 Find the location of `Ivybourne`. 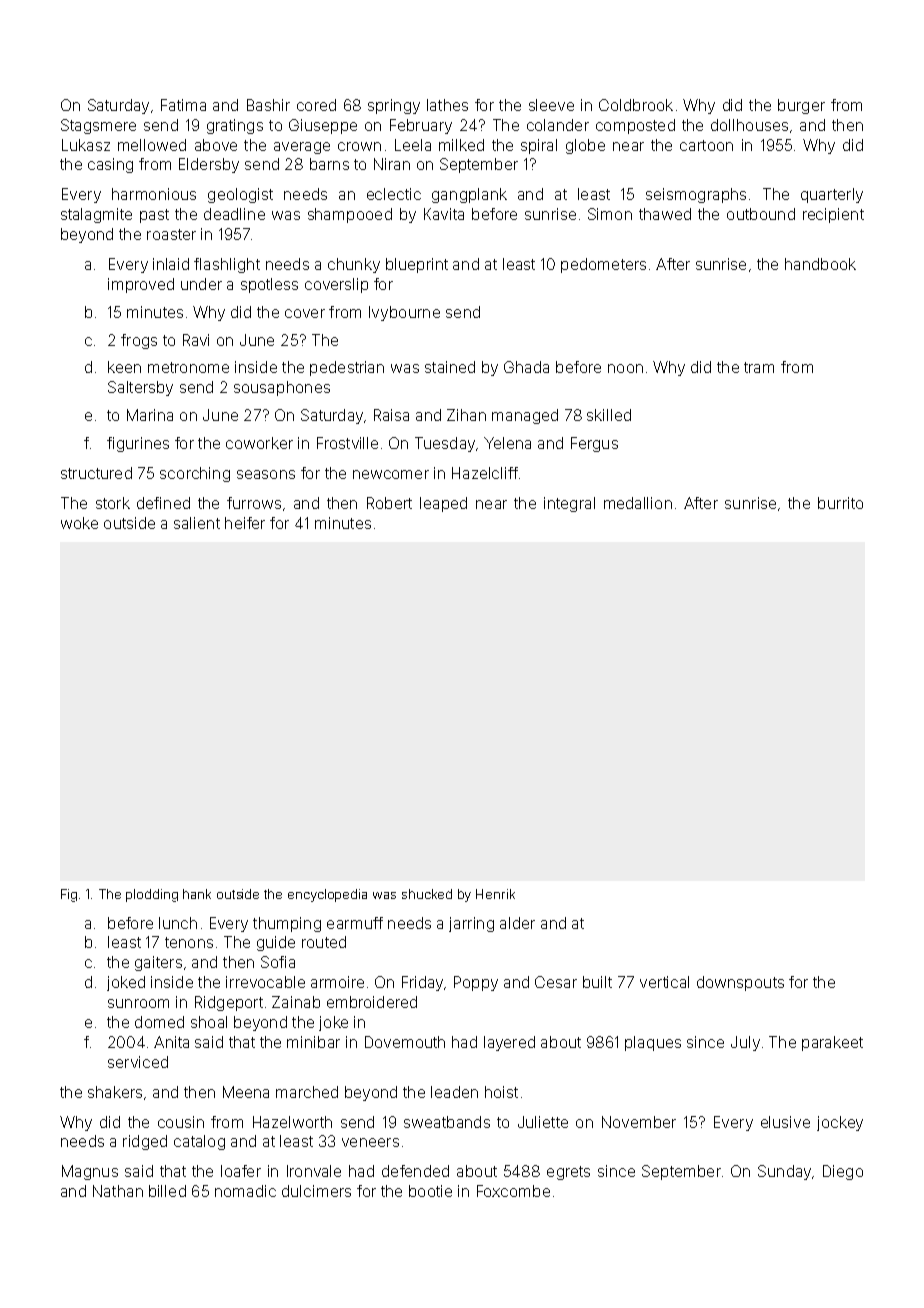

Ivybourne is located at coordinates (404, 313).
